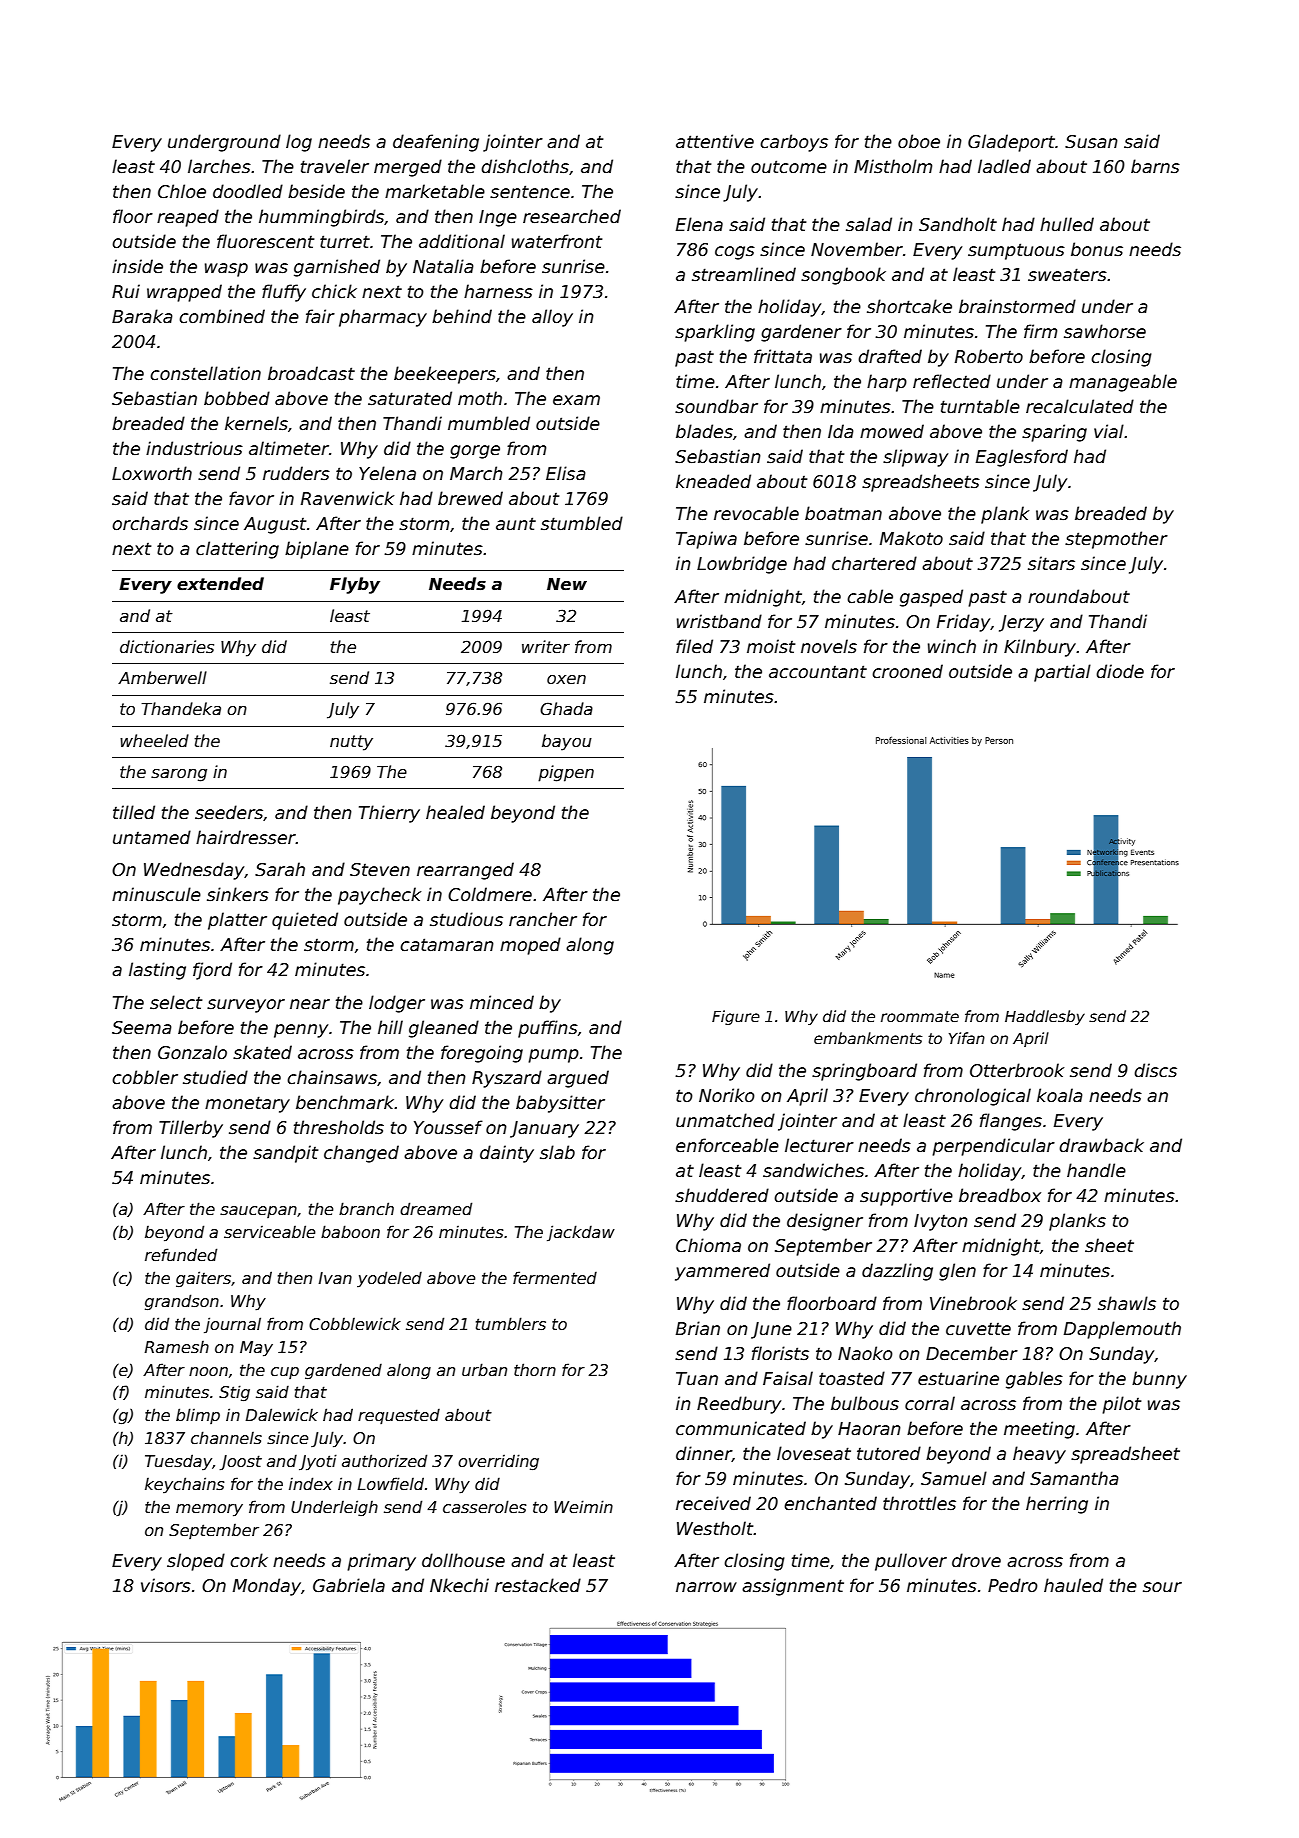 This image has width=1299, height=1838. What do you see at coordinates (241, 1463) in the image?
I see `Joost` at bounding box center [241, 1463].
